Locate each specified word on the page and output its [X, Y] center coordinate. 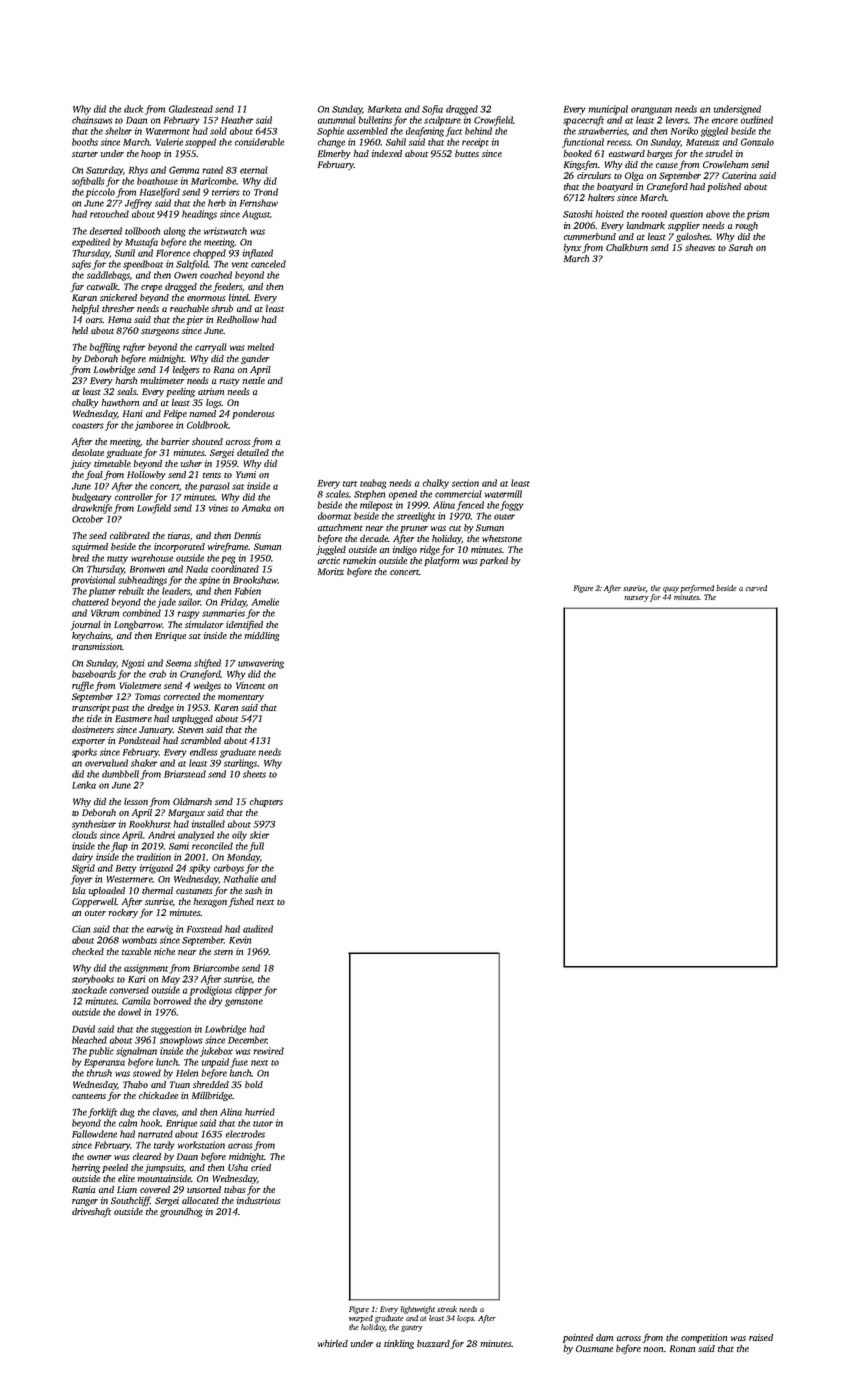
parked [494, 561]
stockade [89, 990]
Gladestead [191, 109]
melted [260, 347]
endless [204, 752]
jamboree [154, 426]
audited [258, 929]
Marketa [384, 109]
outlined [757, 120]
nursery [636, 599]
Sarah [741, 247]
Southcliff [130, 1201]
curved [756, 588]
